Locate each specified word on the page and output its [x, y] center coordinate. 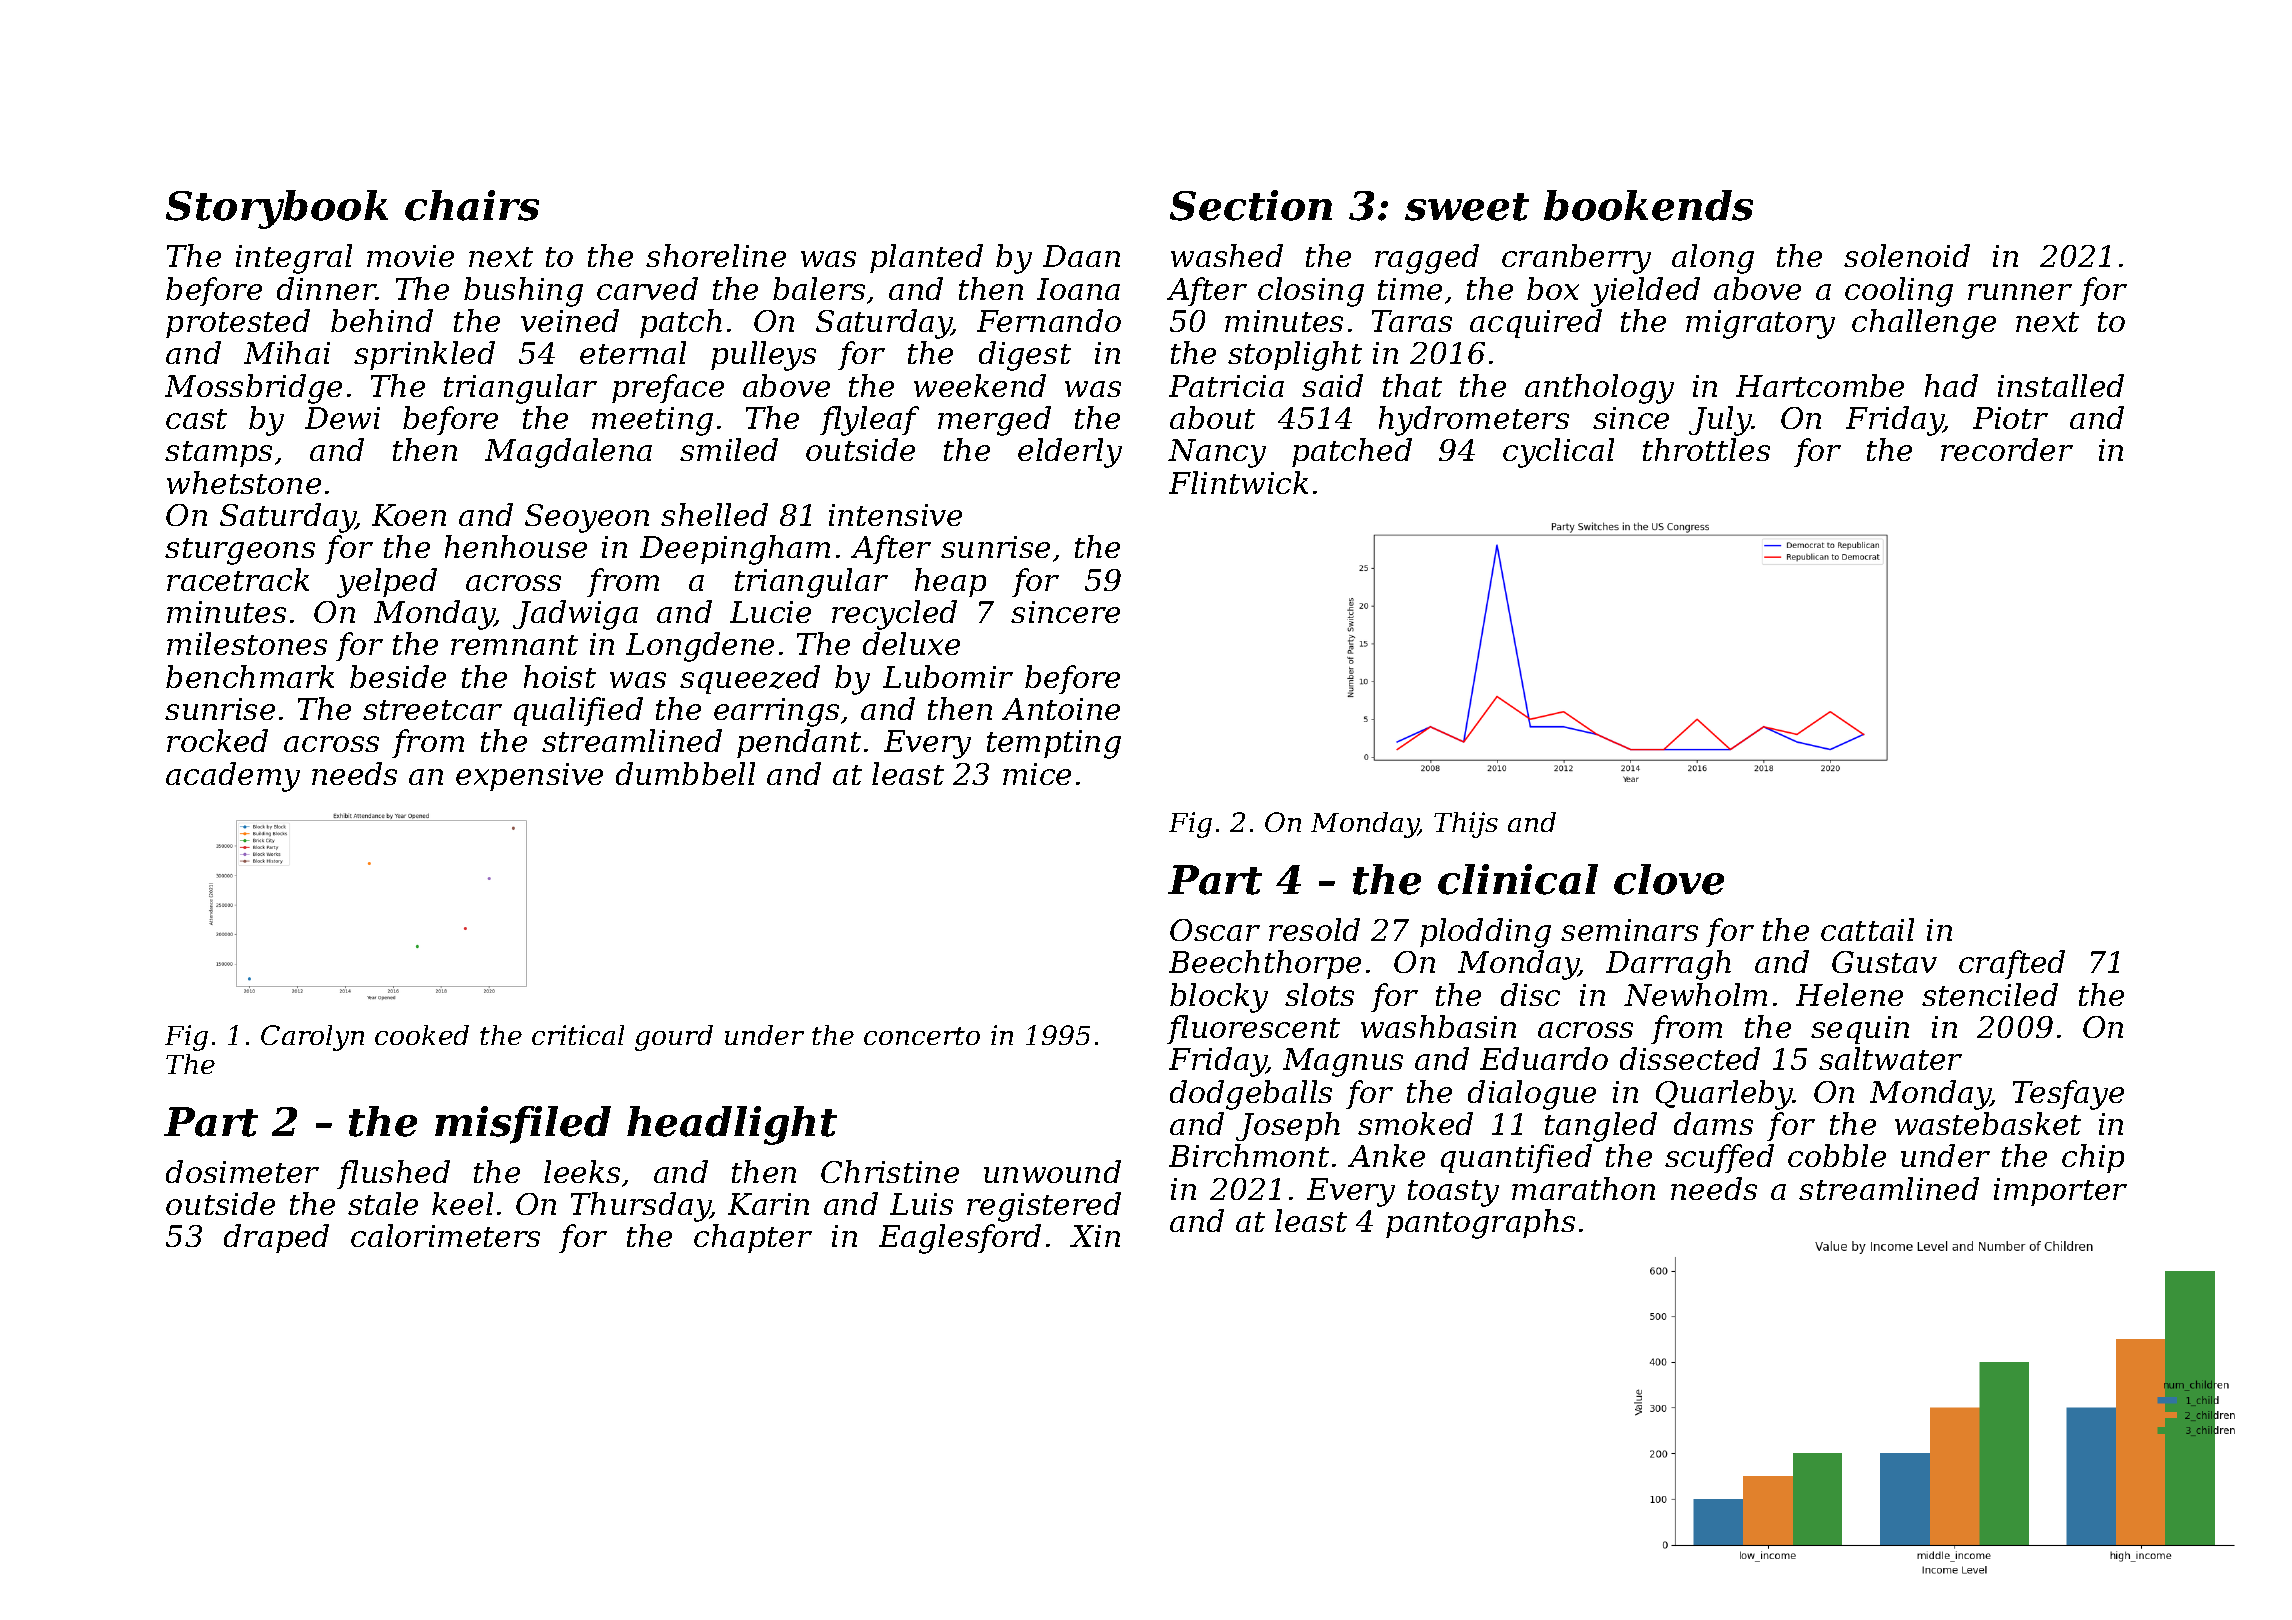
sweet [1467, 207]
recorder [2007, 449]
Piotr [2010, 418]
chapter [753, 1238]
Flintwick [1238, 482]
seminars [1629, 930]
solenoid [1907, 255]
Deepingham [735, 550]
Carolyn [312, 1038]
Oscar [1215, 930]
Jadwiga [575, 615]
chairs [472, 205]
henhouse [516, 546]
